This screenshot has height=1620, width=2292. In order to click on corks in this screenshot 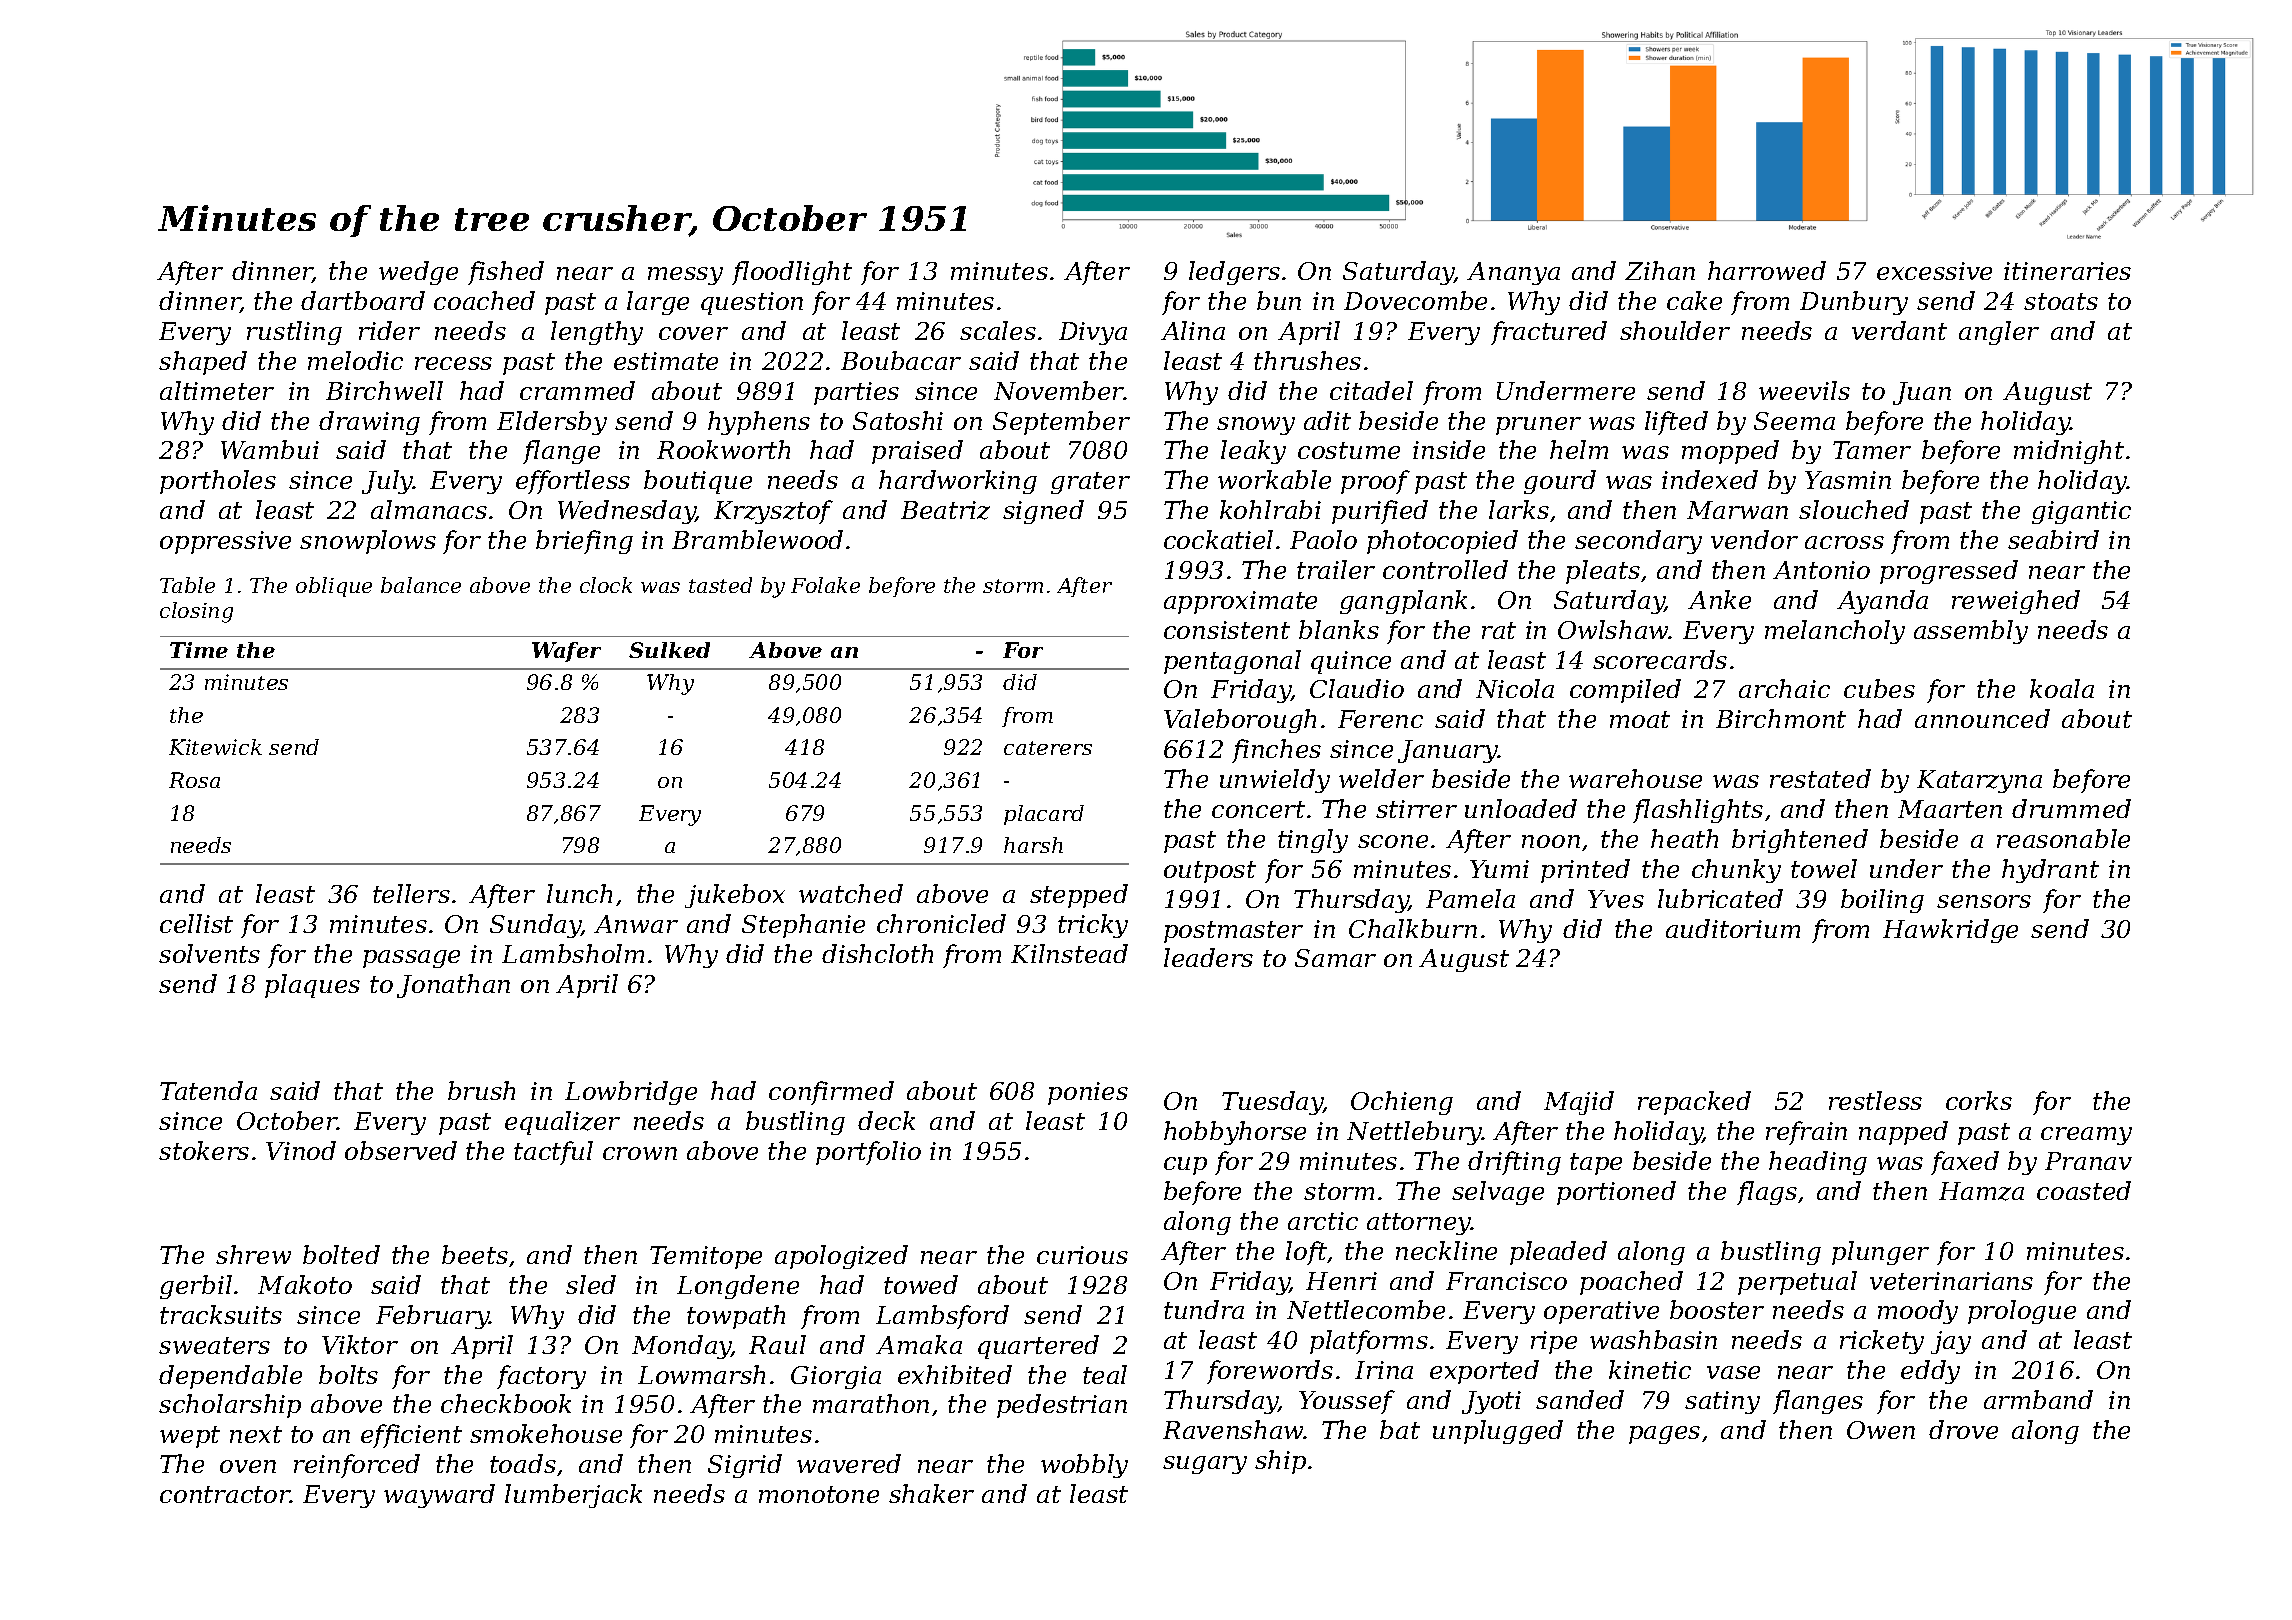, I will do `click(1979, 1100)`.
